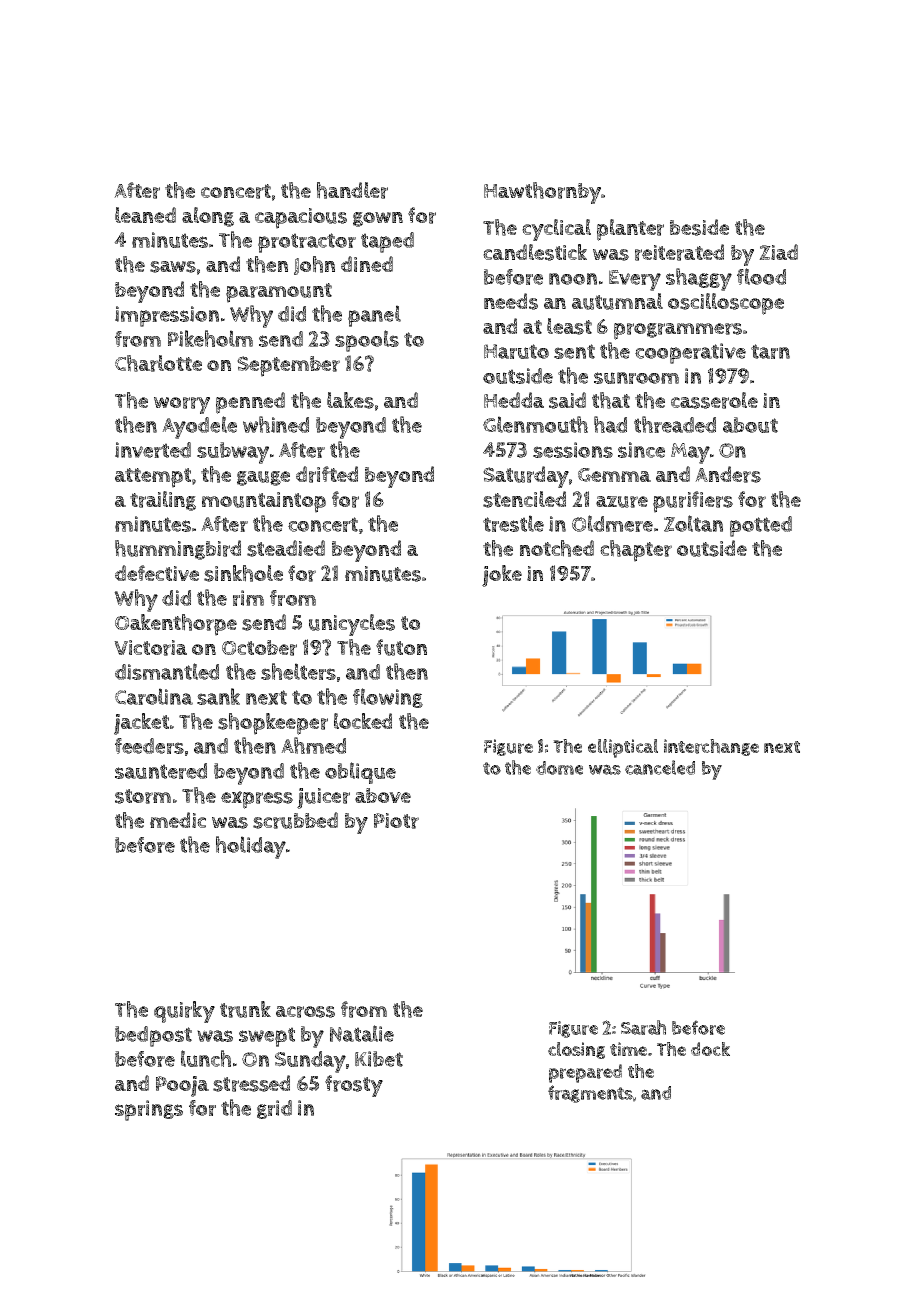  What do you see at coordinates (149, 746) in the page?
I see `feeders` at bounding box center [149, 746].
